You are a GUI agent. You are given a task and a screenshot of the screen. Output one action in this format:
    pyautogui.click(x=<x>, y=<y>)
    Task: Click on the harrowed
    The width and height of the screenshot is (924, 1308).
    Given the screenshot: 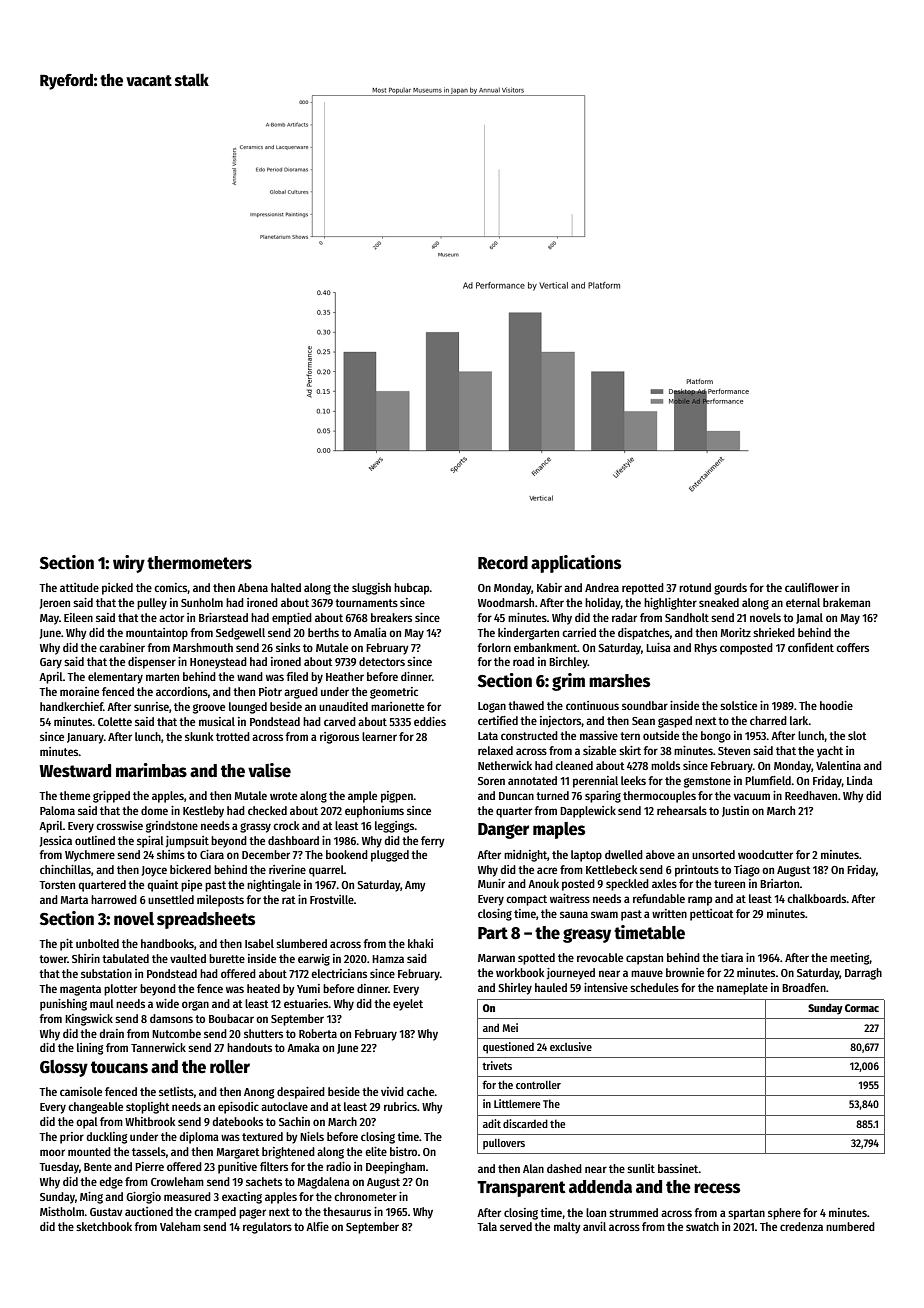 What is the action you would take?
    pyautogui.click(x=114, y=899)
